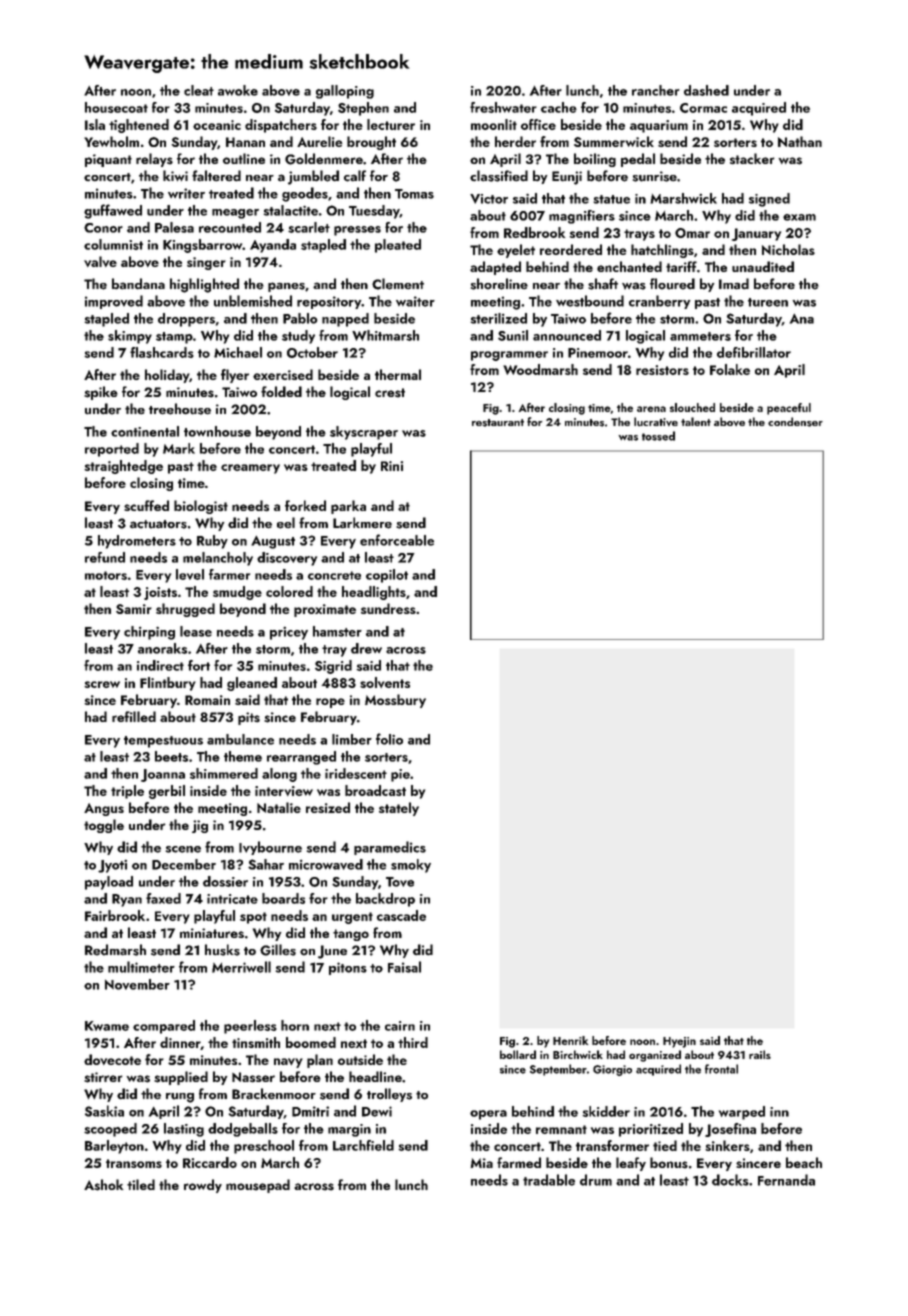  I want to click on crest, so click(390, 393).
